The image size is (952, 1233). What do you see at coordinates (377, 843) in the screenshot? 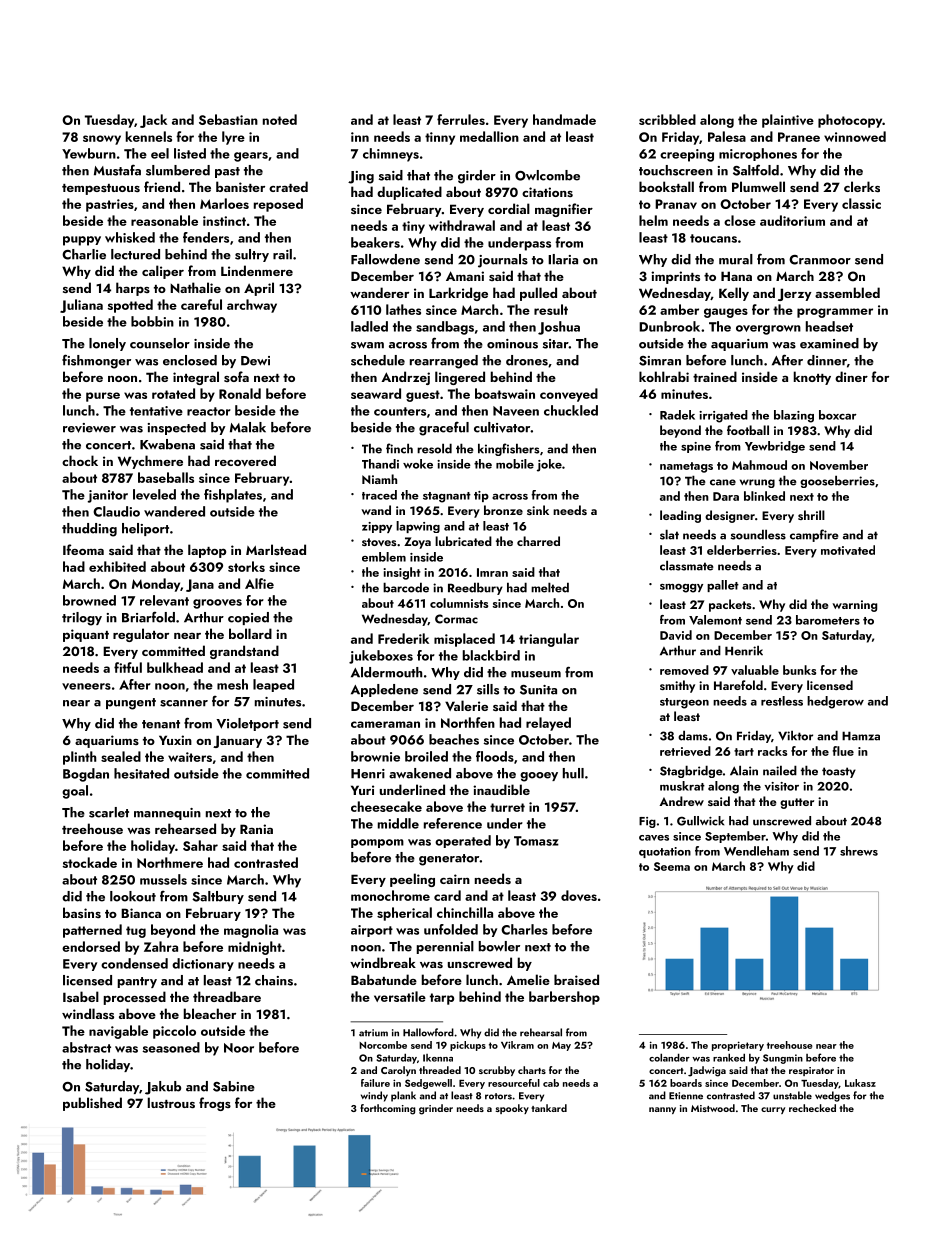
I see `pompom` at bounding box center [377, 843].
